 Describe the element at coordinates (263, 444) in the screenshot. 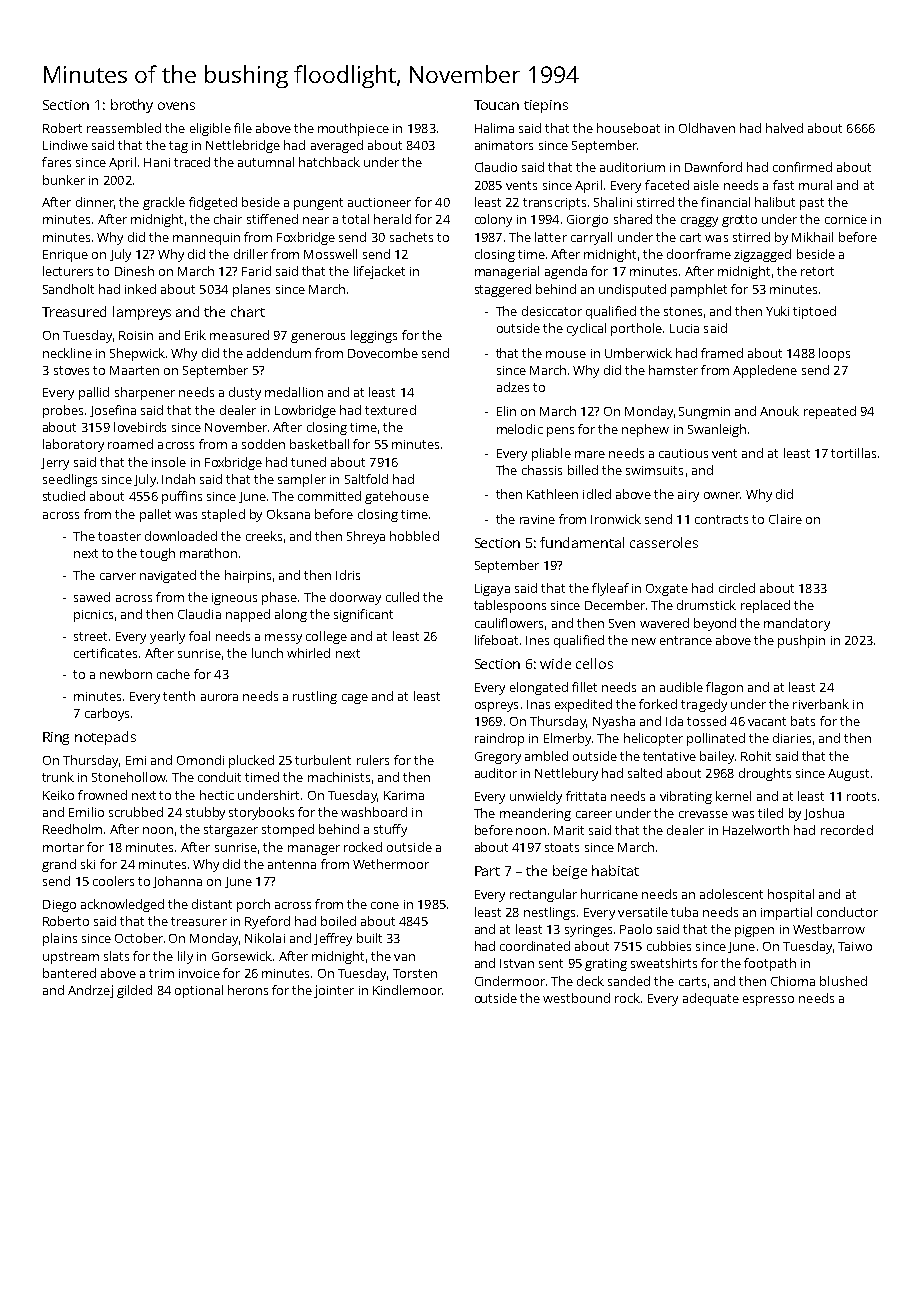

I see `sodden` at that location.
